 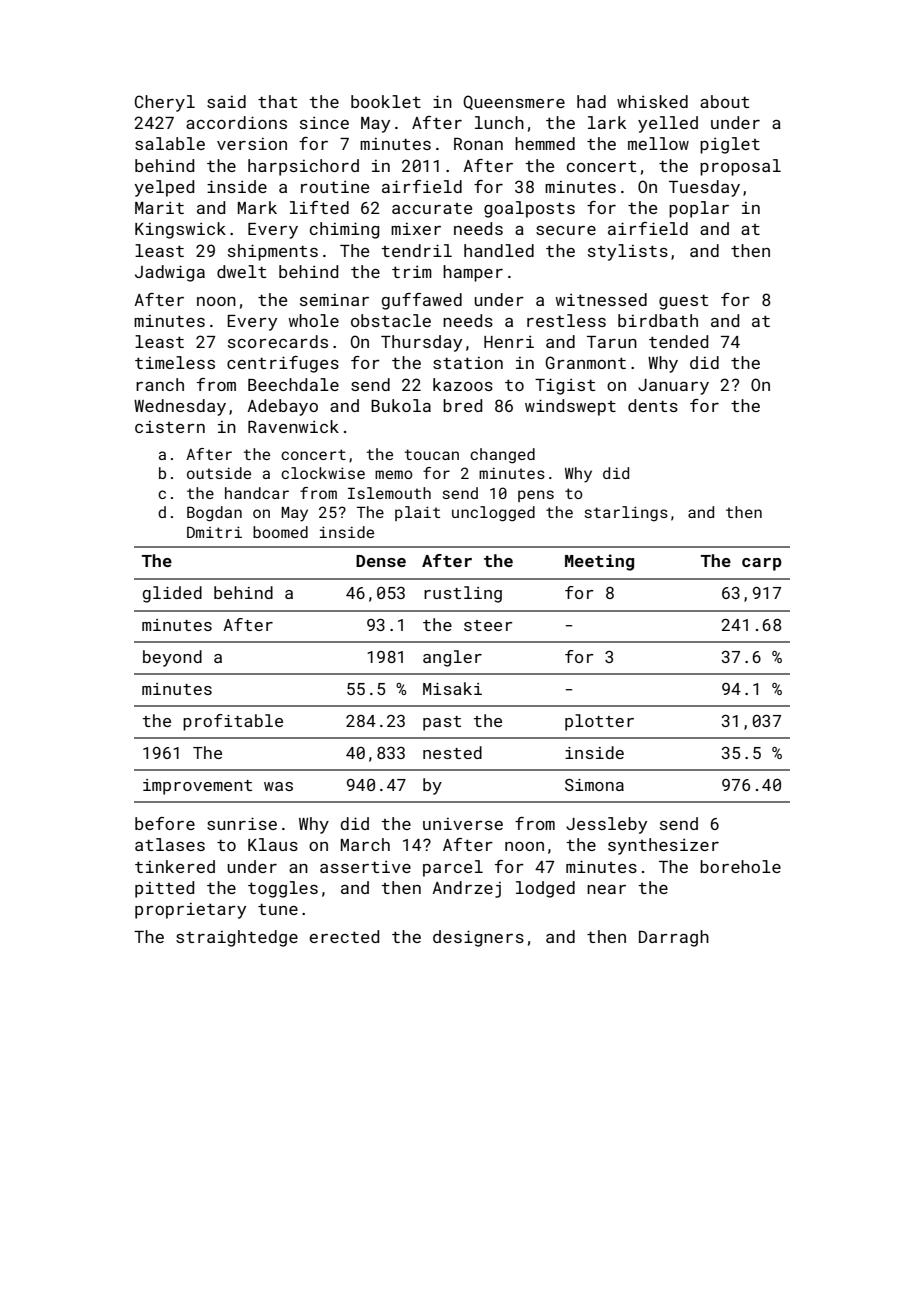 I want to click on synthesizer, so click(x=663, y=846).
